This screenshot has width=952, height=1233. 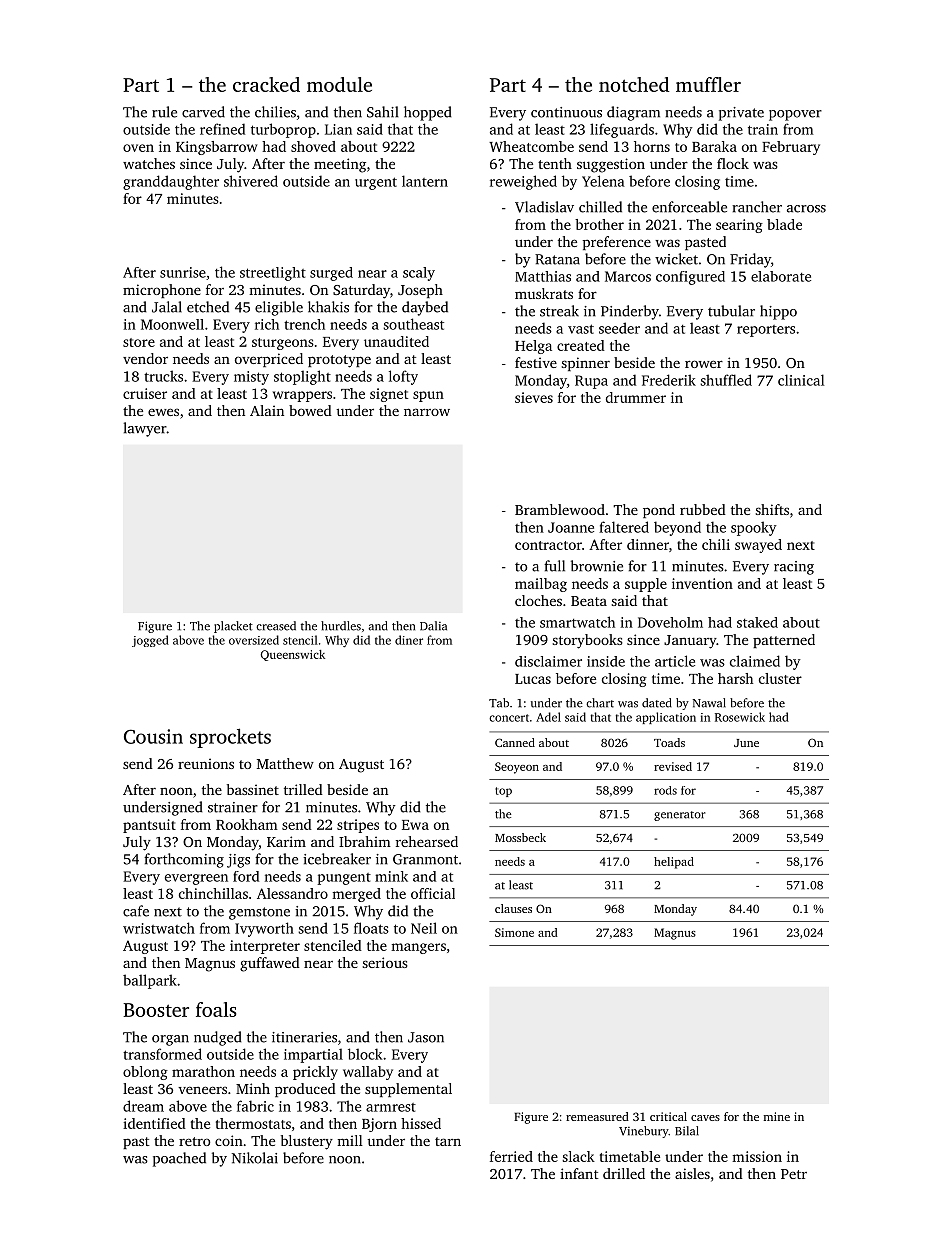 What do you see at coordinates (674, 863) in the screenshot?
I see `helipad` at bounding box center [674, 863].
